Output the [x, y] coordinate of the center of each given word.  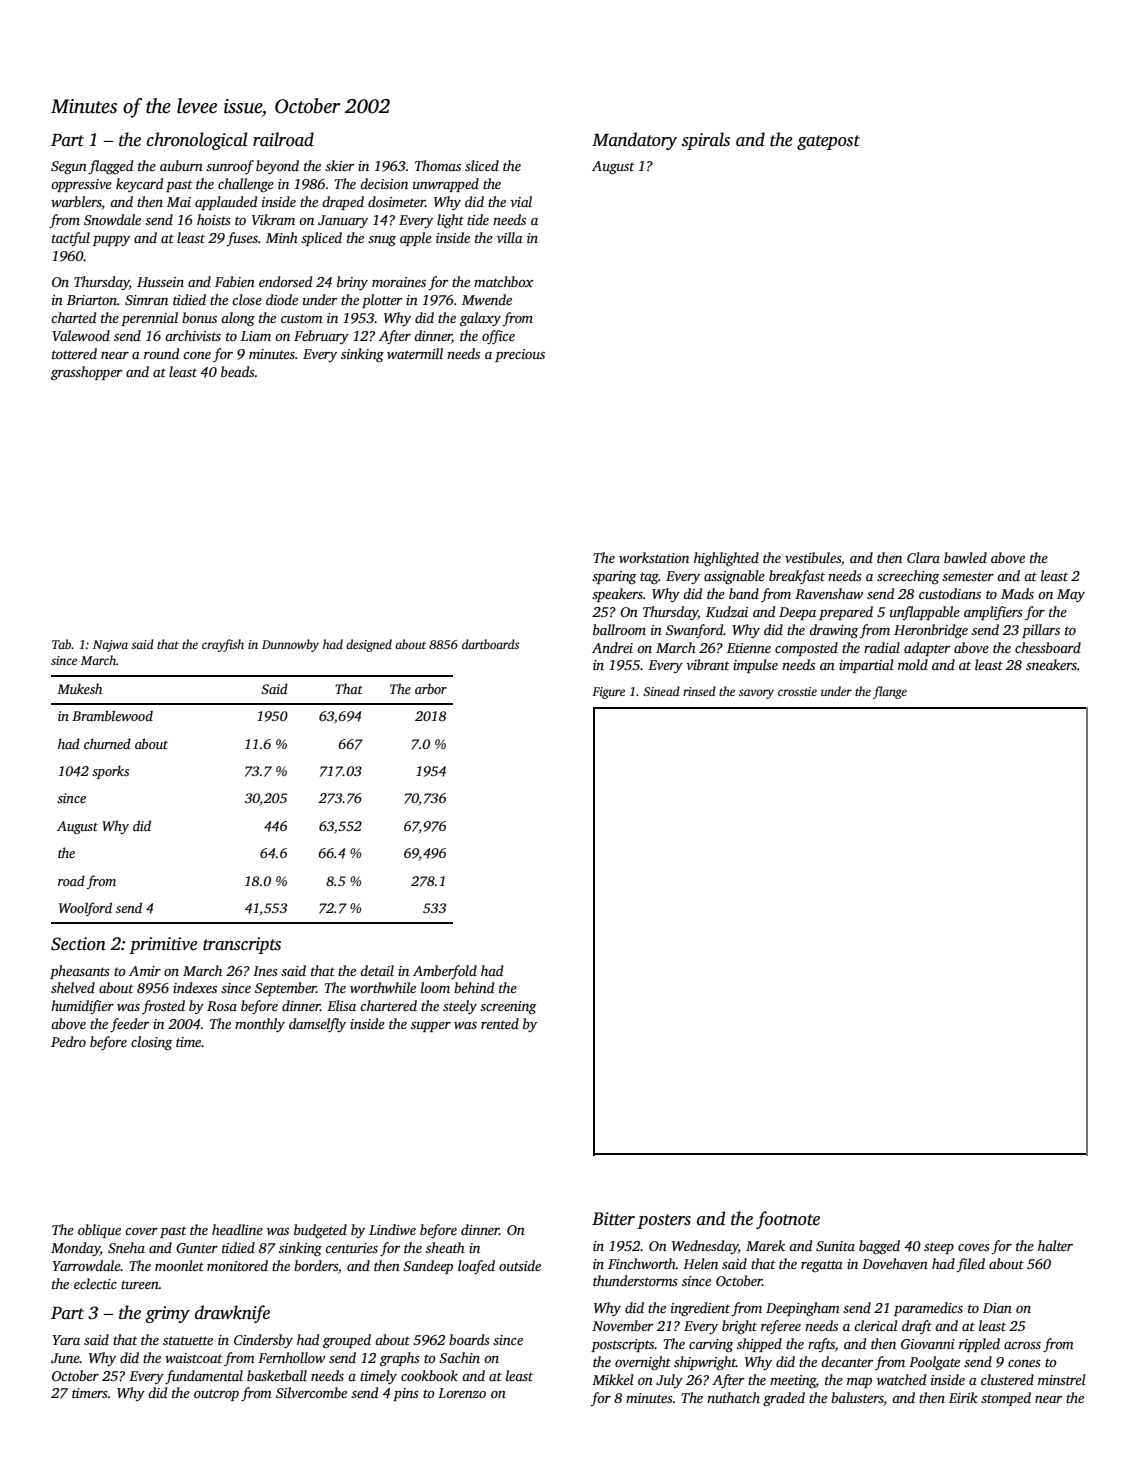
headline [237, 1229]
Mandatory [634, 141]
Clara [923, 557]
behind [474, 987]
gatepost [828, 142]
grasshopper [87, 373]
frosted [163, 1007]
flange [890, 692]
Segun [69, 167]
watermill [415, 353]
